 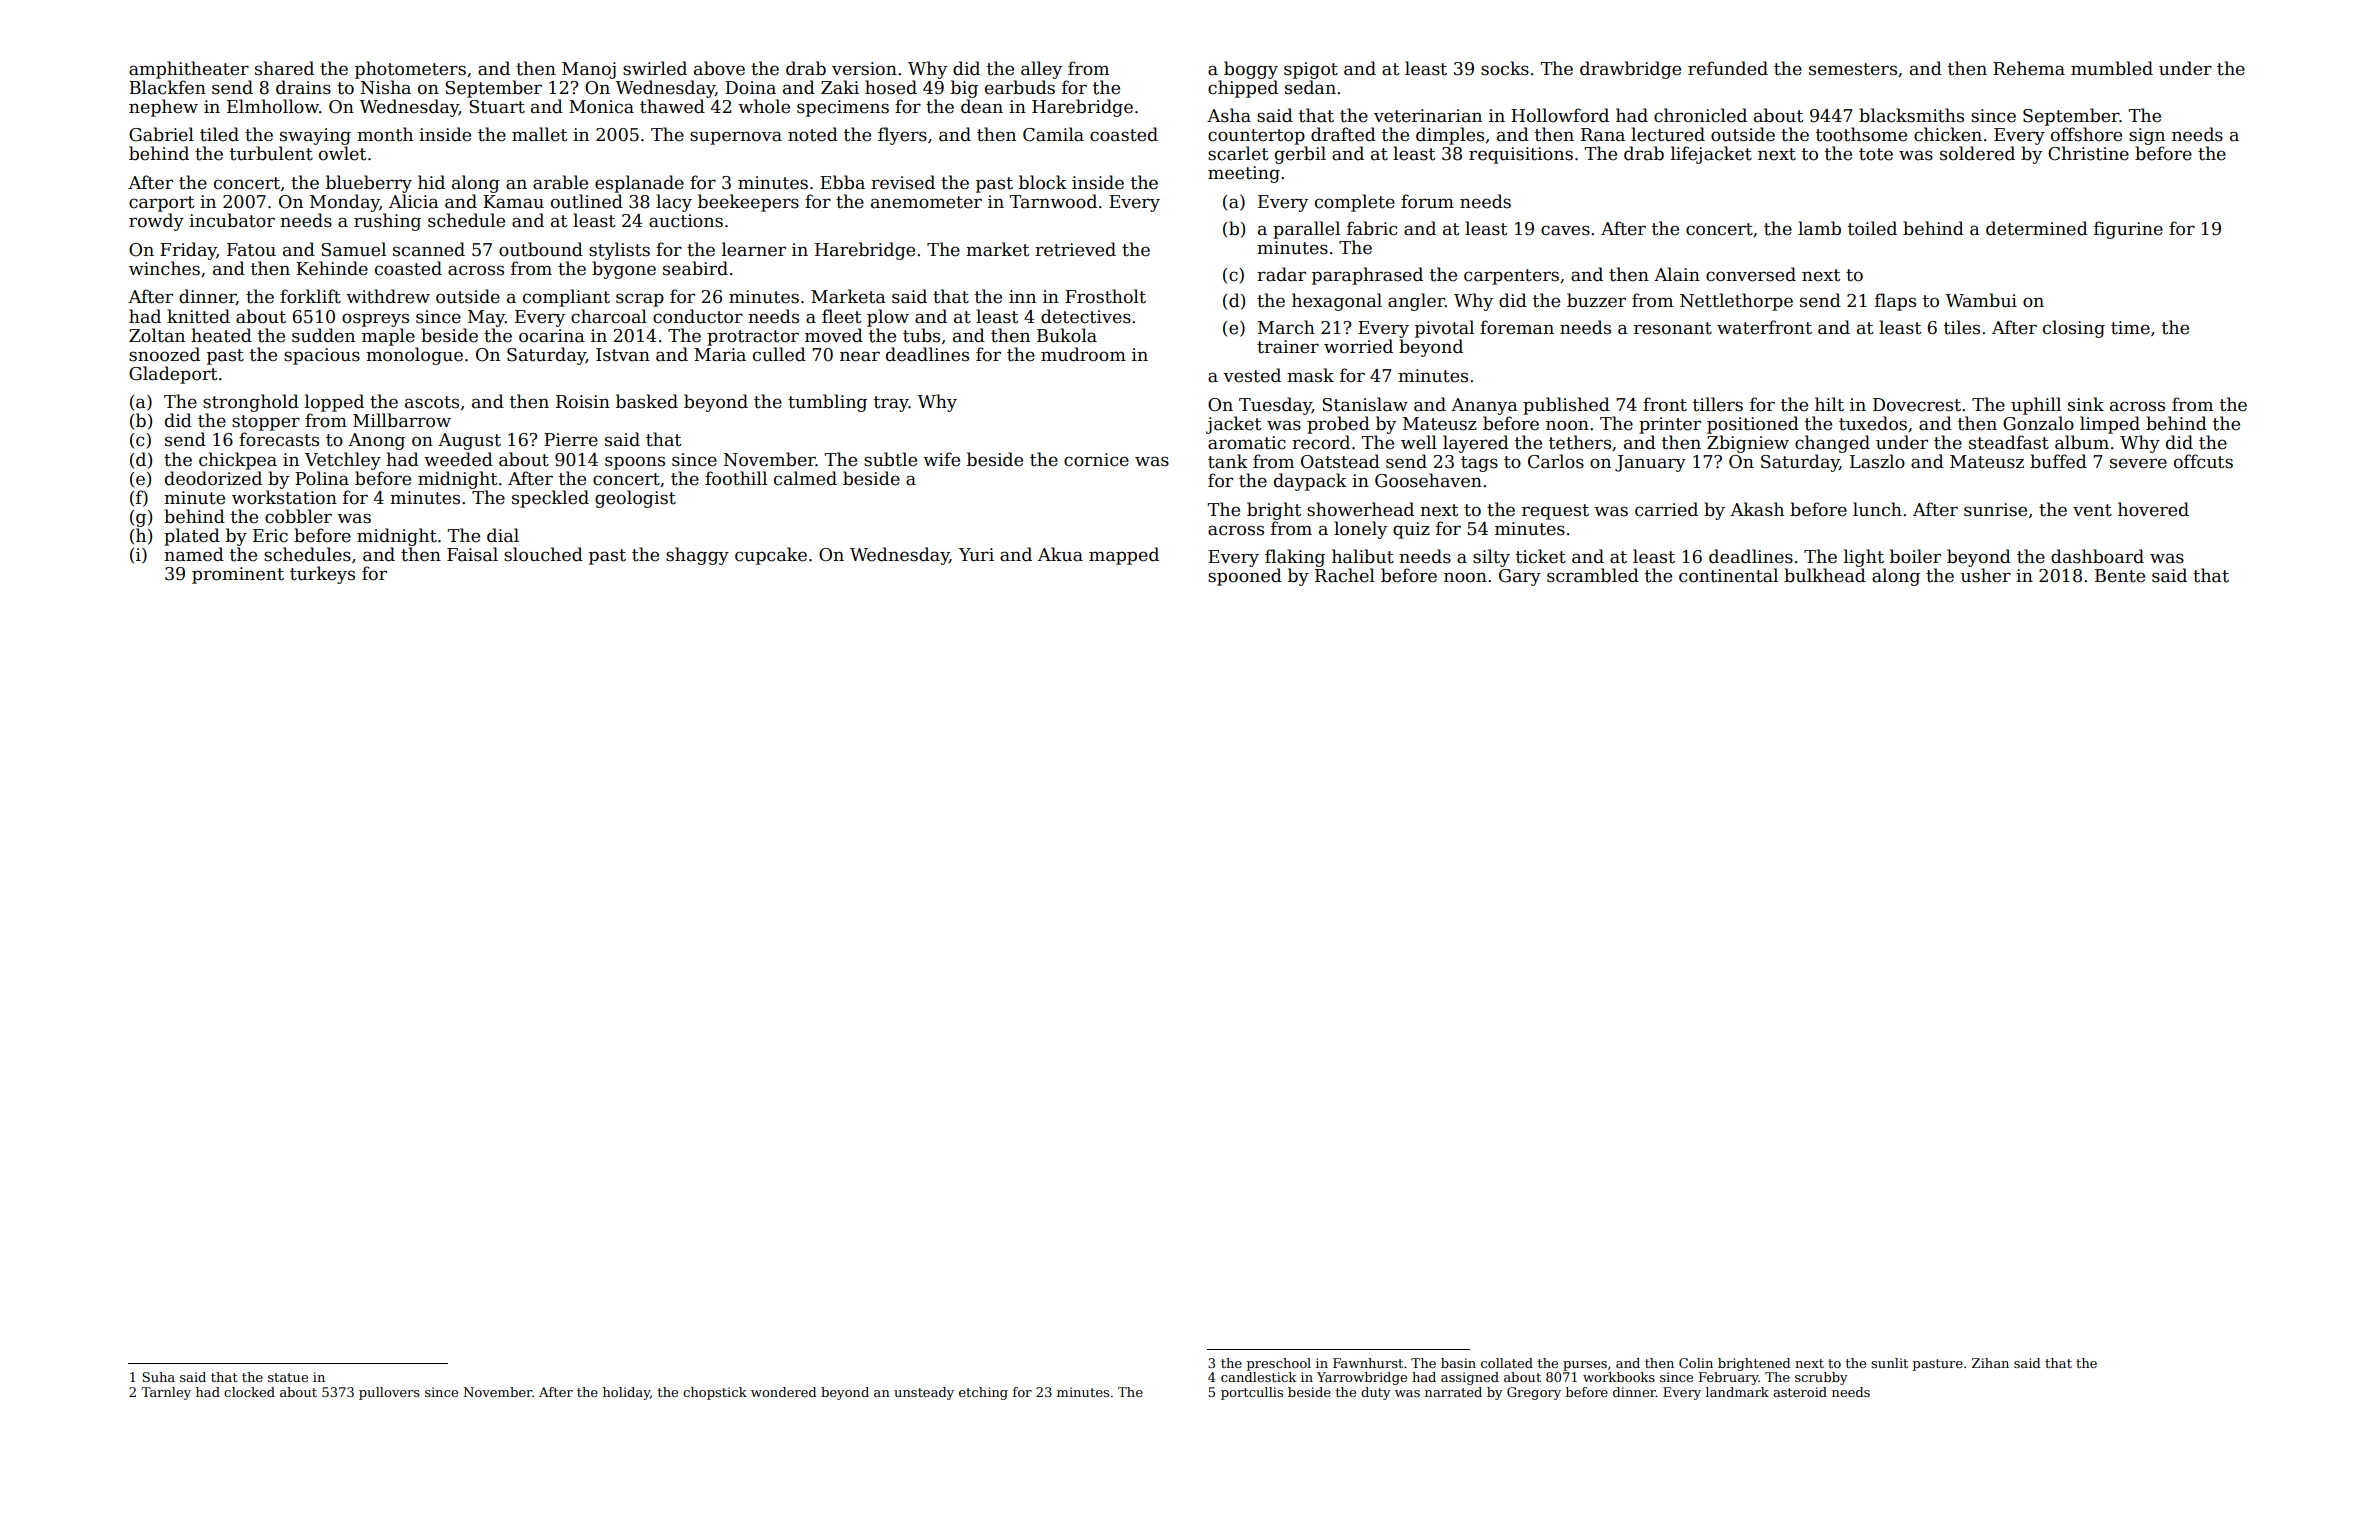 I want to click on preschool, so click(x=1279, y=1364).
